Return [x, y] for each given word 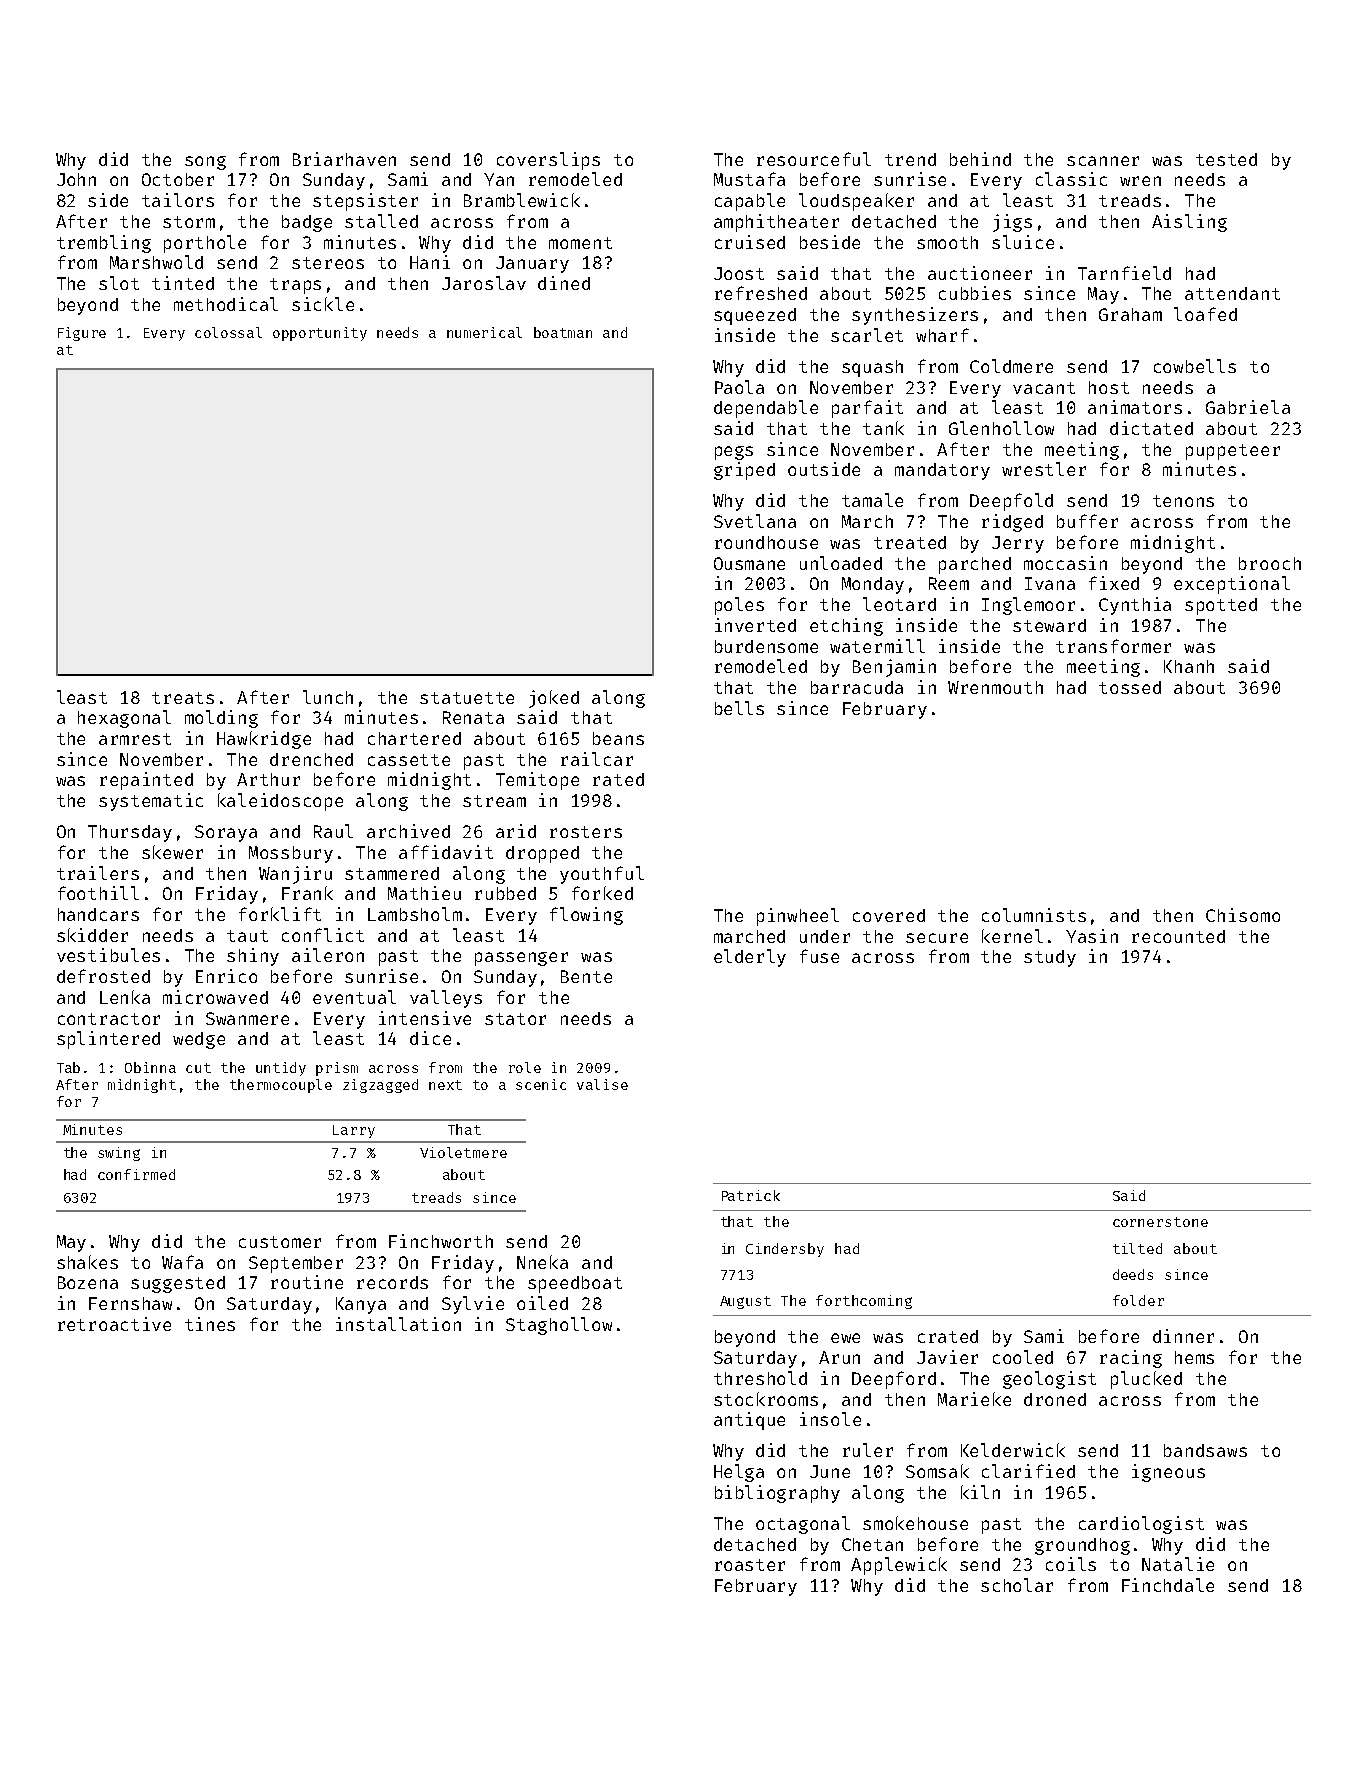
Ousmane [749, 563]
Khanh [1189, 666]
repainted [146, 781]
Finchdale [1168, 1585]
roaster [750, 1565]
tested [1226, 159]
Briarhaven [344, 159]
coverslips [548, 161]
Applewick [899, 1566]
